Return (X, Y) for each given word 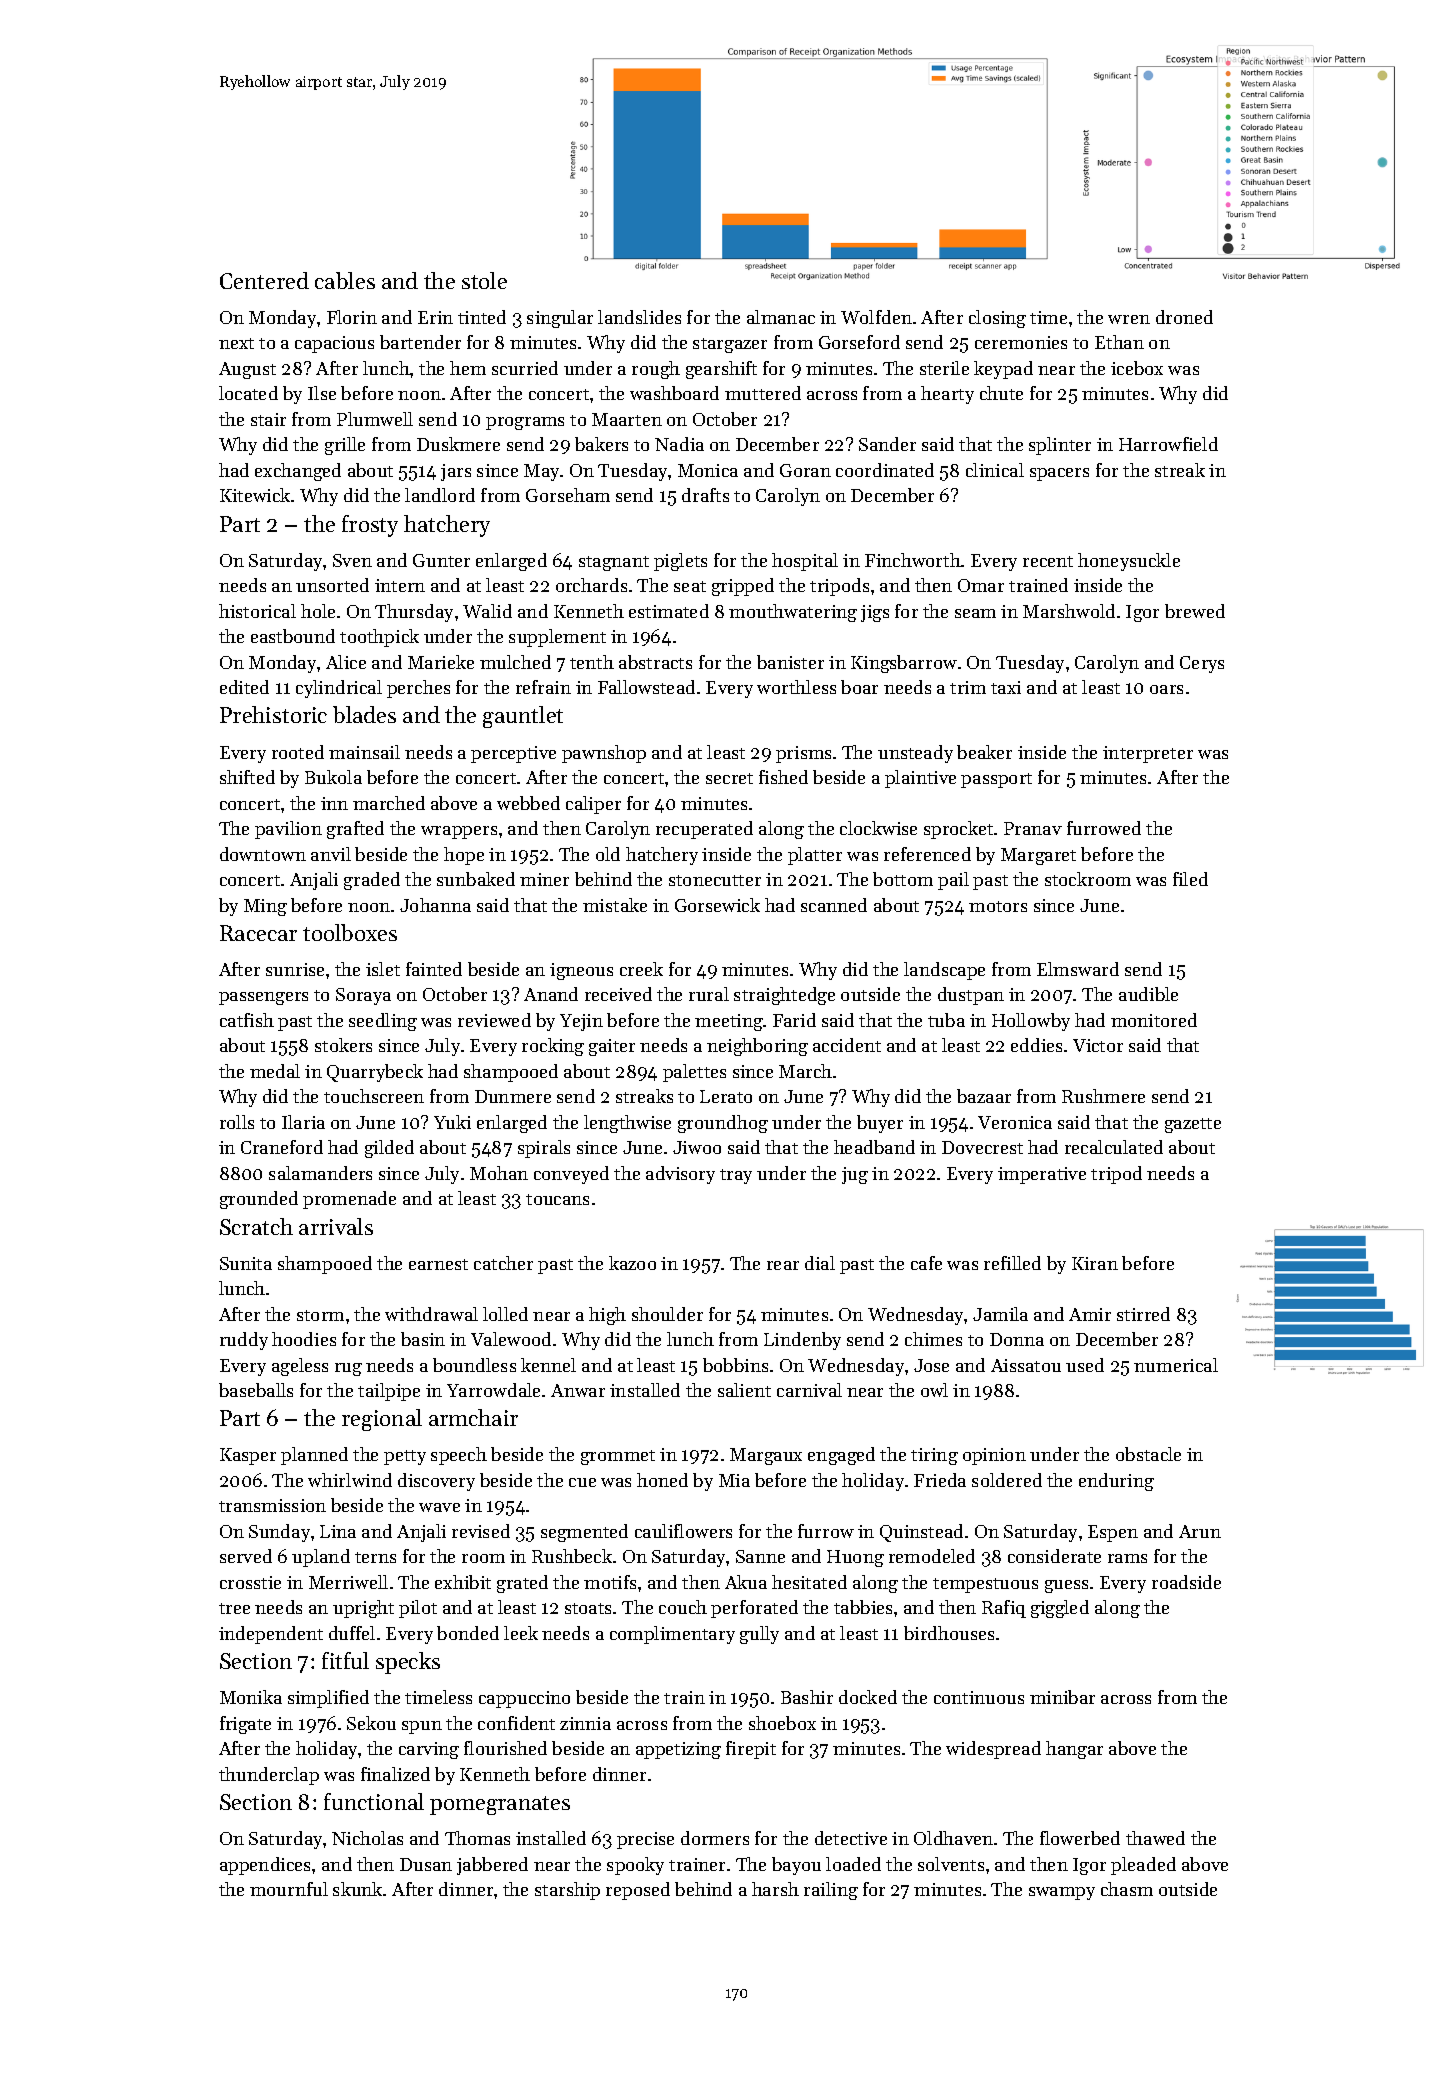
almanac (781, 317)
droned (1184, 317)
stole (484, 280)
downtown (263, 854)
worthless (796, 687)
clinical (995, 470)
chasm (1127, 1889)
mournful (289, 1889)
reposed (638, 1891)
